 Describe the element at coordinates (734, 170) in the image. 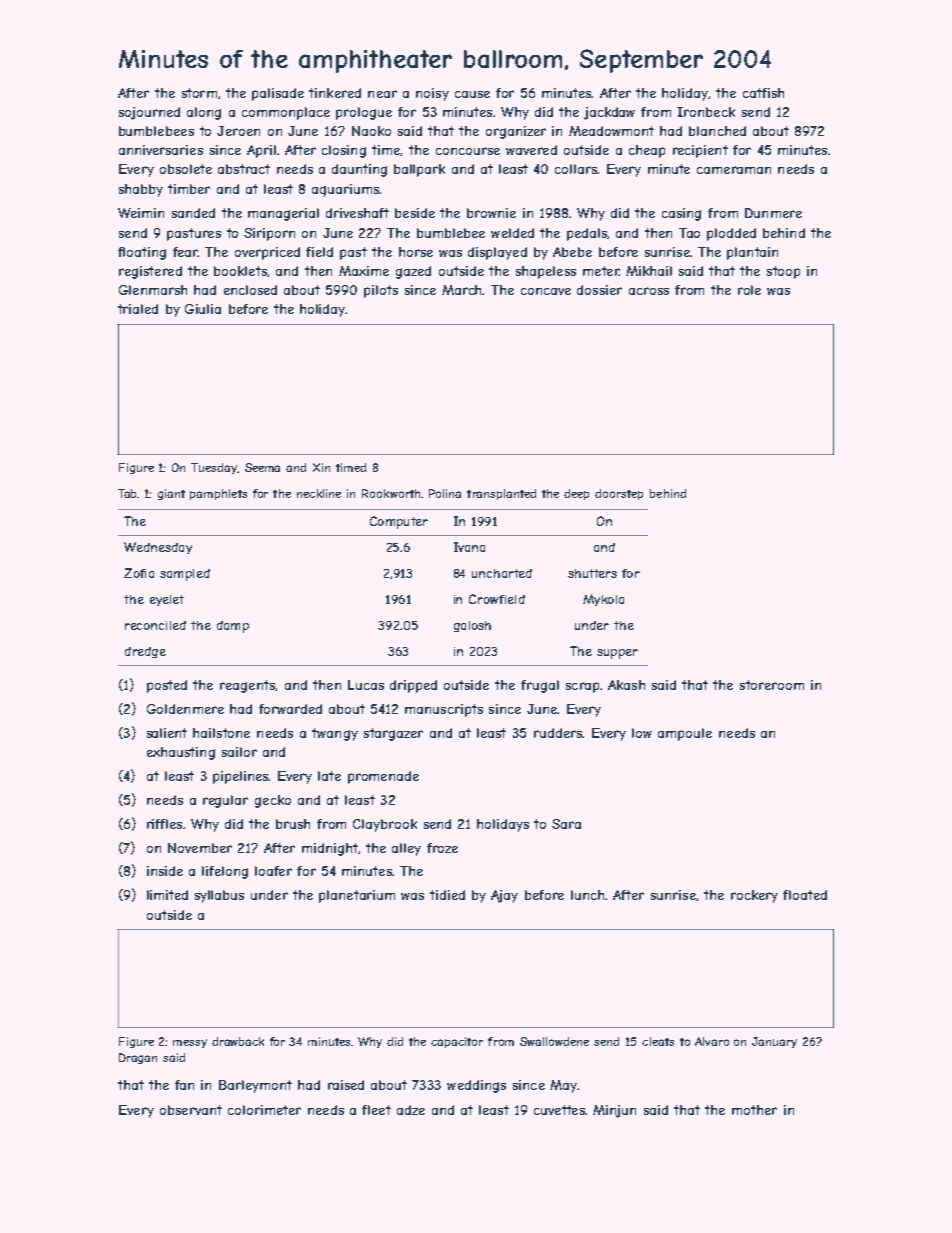

I see `cameraman` at that location.
